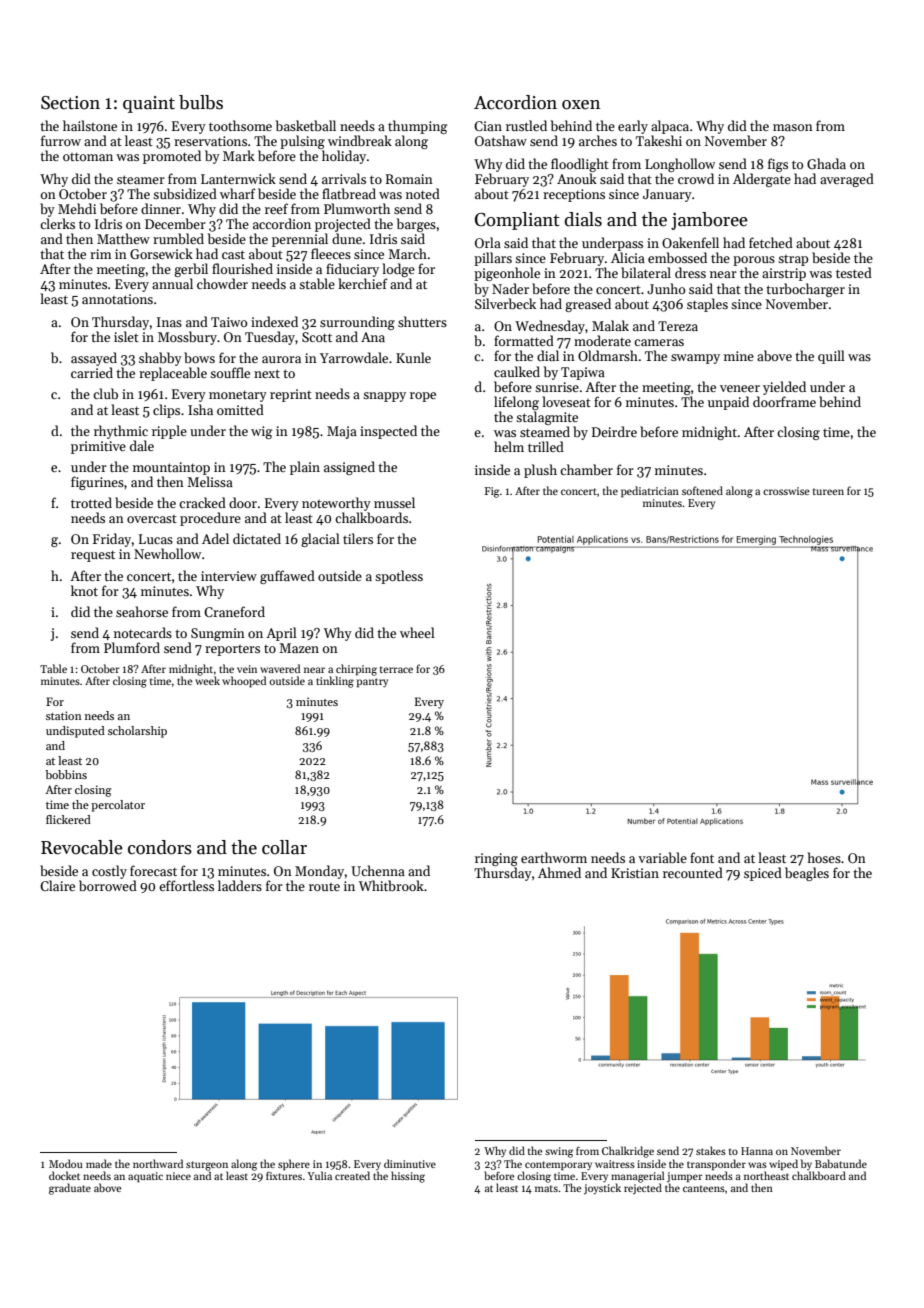 This screenshot has width=924, height=1308. What do you see at coordinates (335, 682) in the screenshot?
I see `tinkling` at bounding box center [335, 682].
